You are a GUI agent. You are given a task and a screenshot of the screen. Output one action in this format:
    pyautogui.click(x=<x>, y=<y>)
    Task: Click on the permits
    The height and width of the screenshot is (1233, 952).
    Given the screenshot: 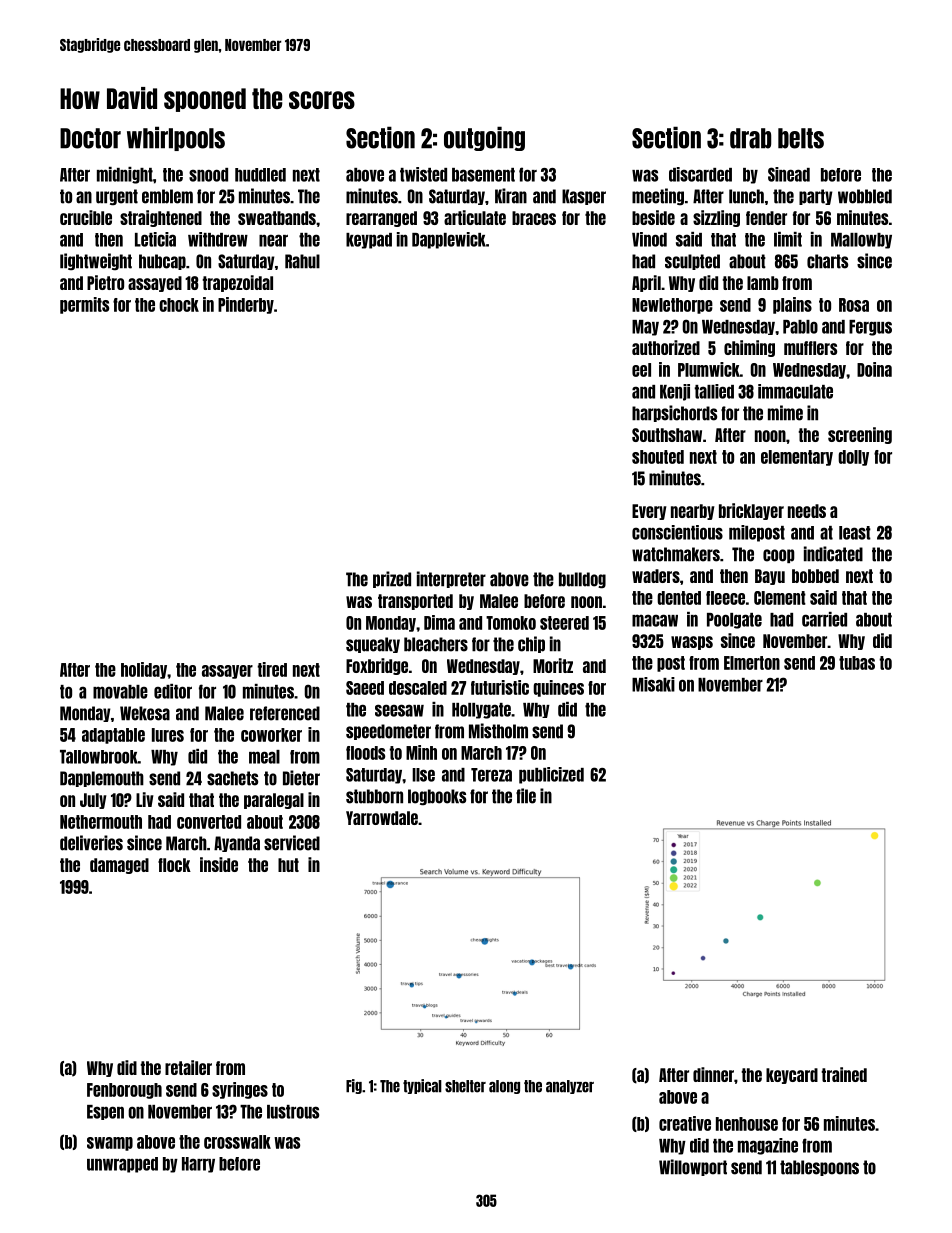 What is the action you would take?
    pyautogui.click(x=84, y=305)
